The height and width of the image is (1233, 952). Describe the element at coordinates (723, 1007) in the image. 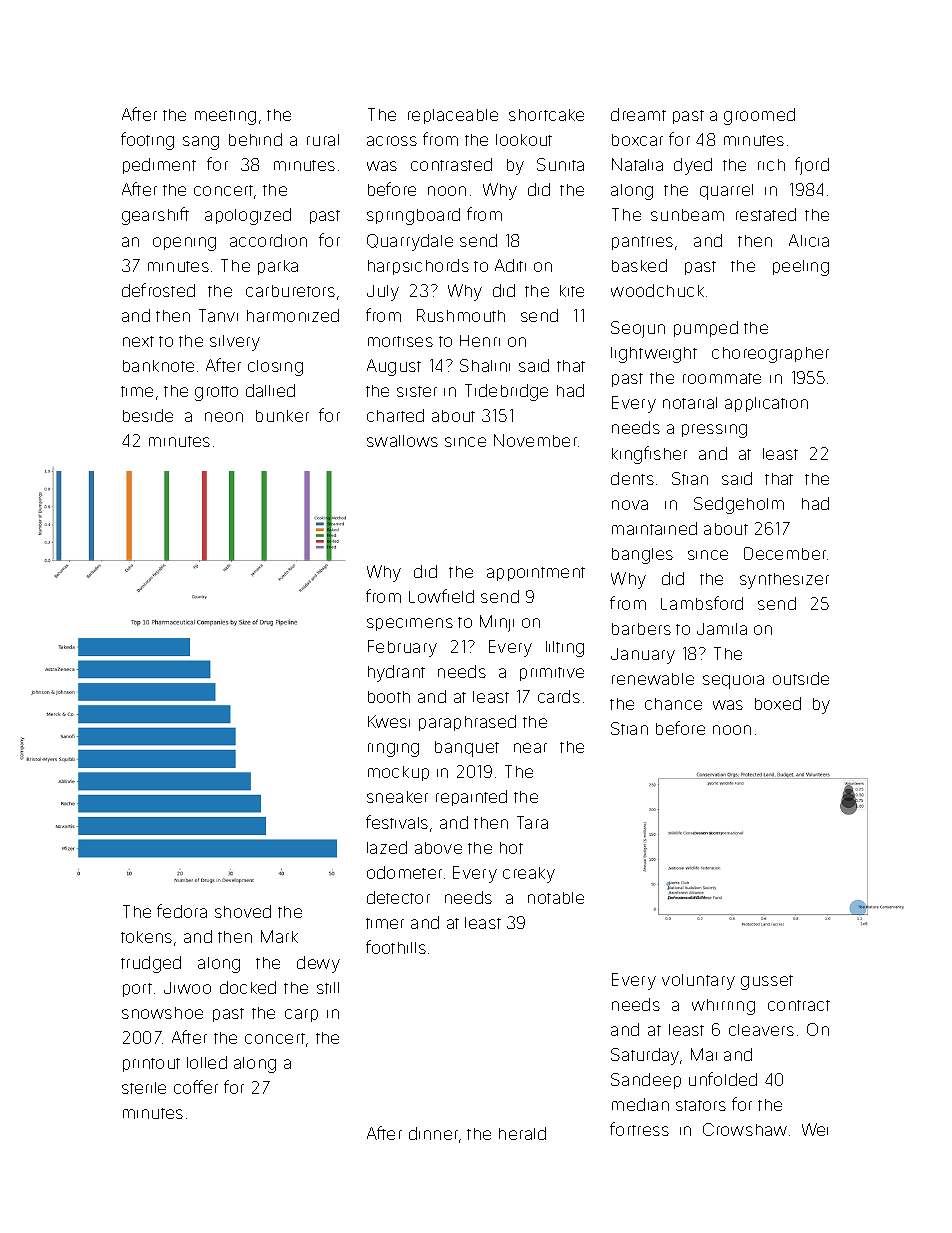

I see `whirring` at that location.
